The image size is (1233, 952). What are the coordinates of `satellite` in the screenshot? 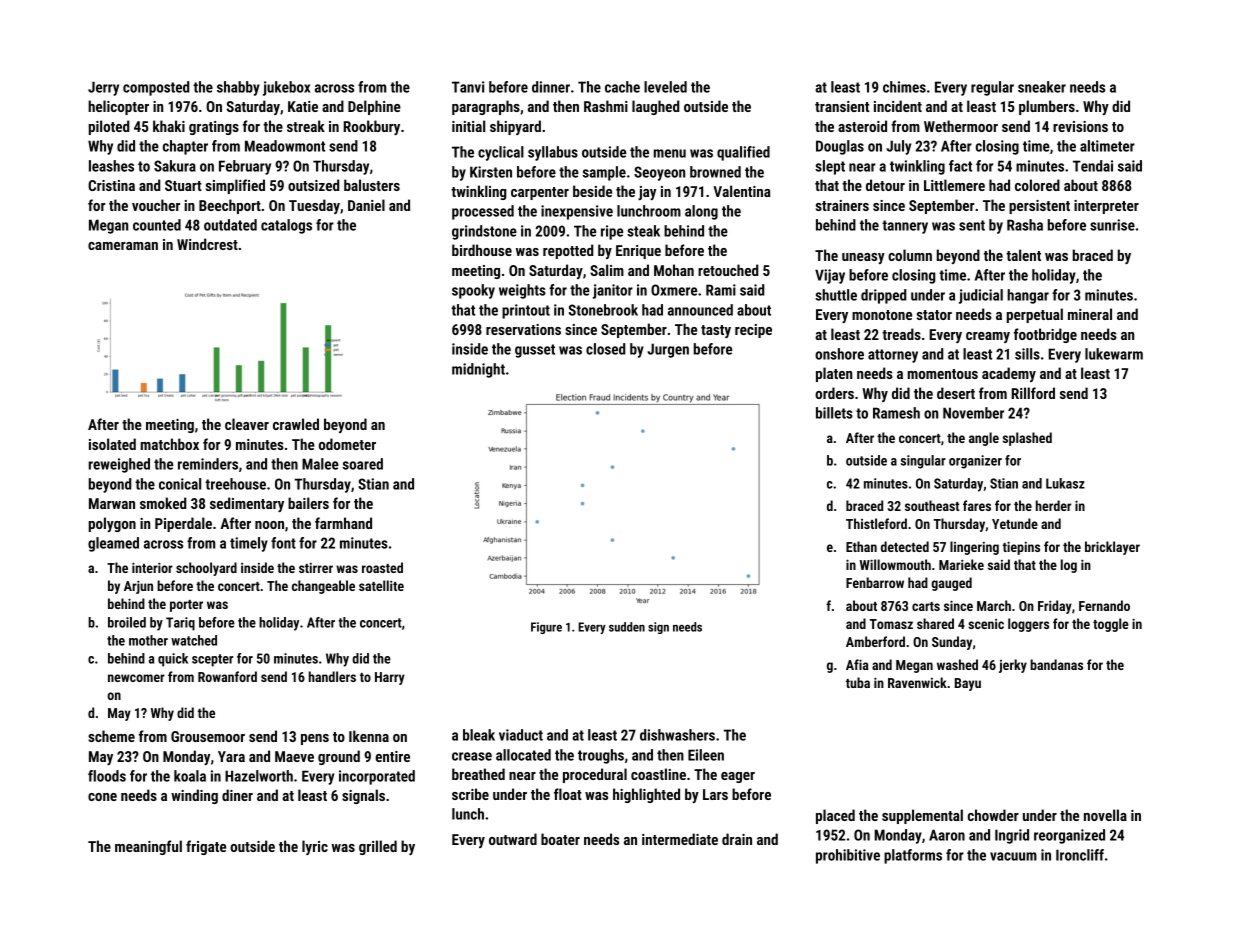 It's located at (381, 585).
